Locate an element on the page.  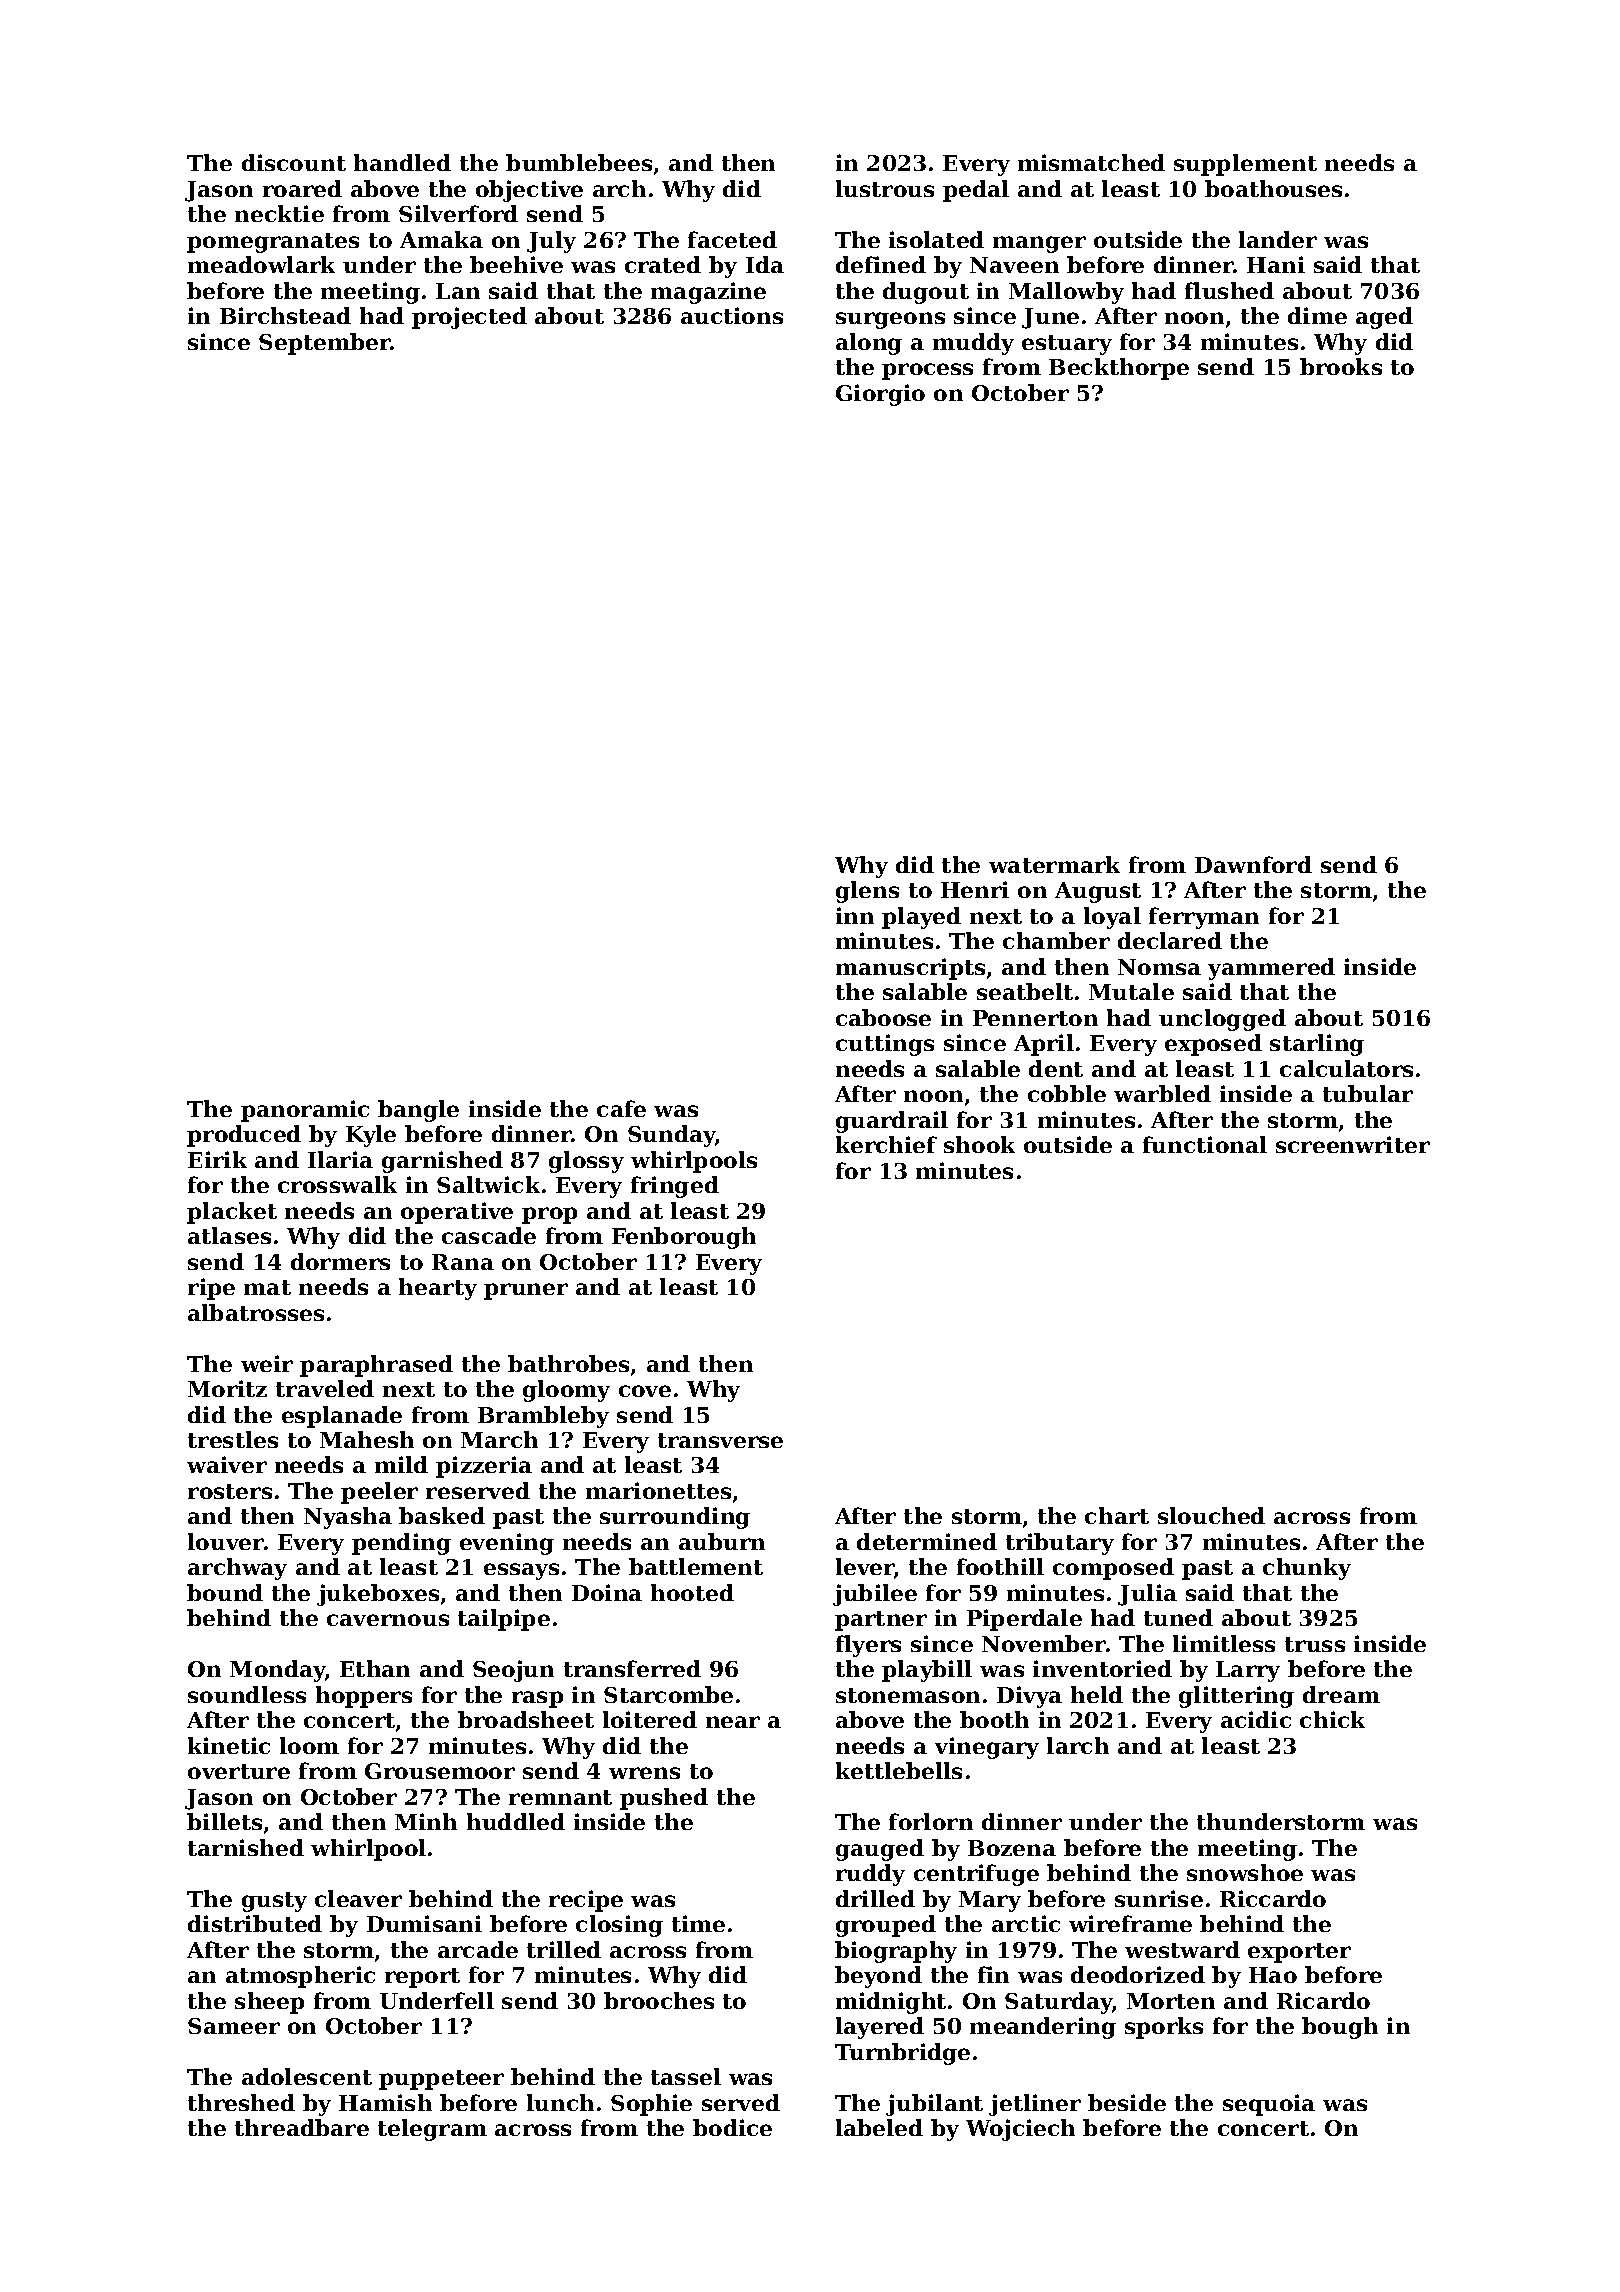
meadowlark is located at coordinates (261, 264).
